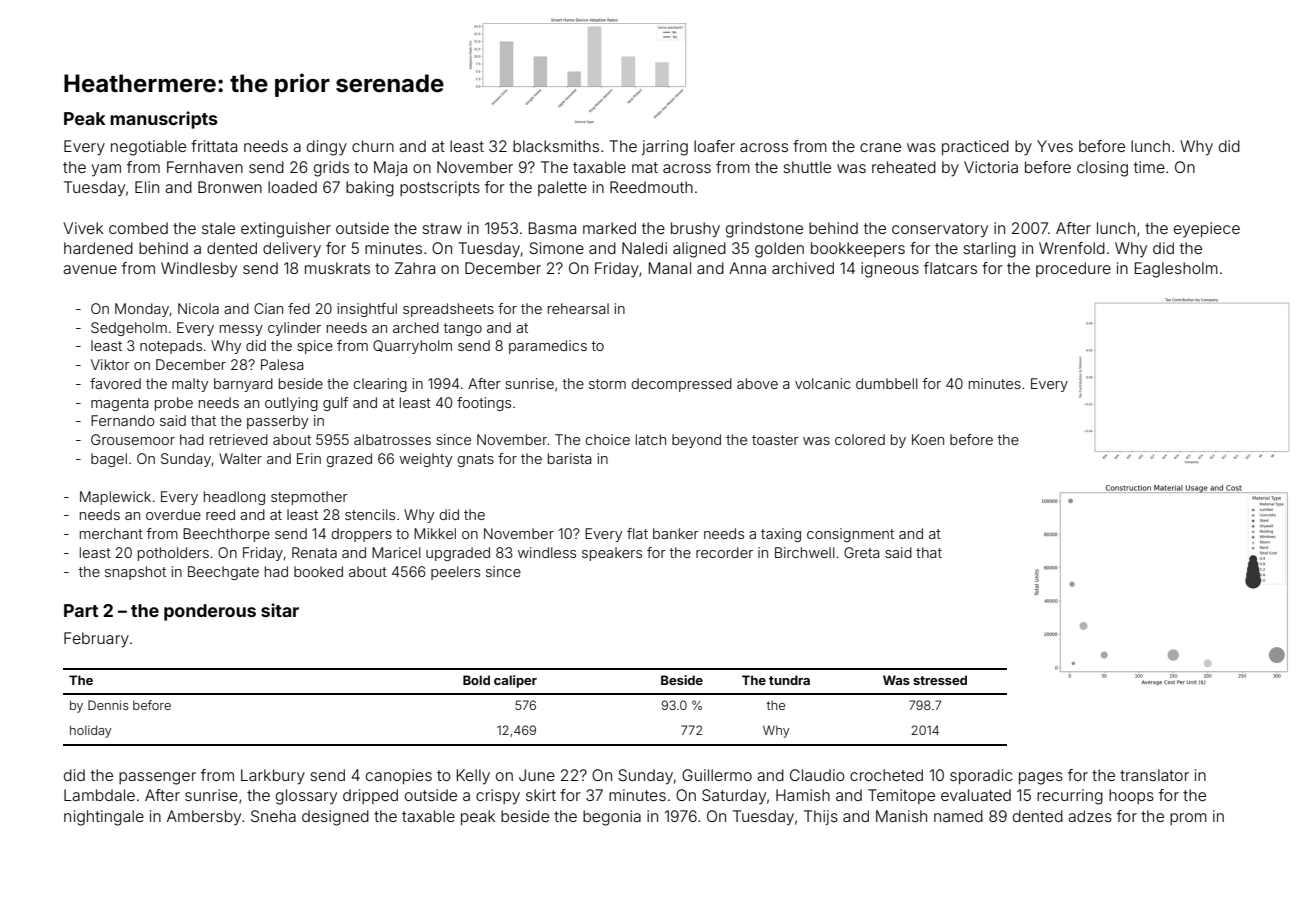 This screenshot has height=924, width=1308. Describe the element at coordinates (277, 422) in the screenshot. I see `passerby` at that location.
